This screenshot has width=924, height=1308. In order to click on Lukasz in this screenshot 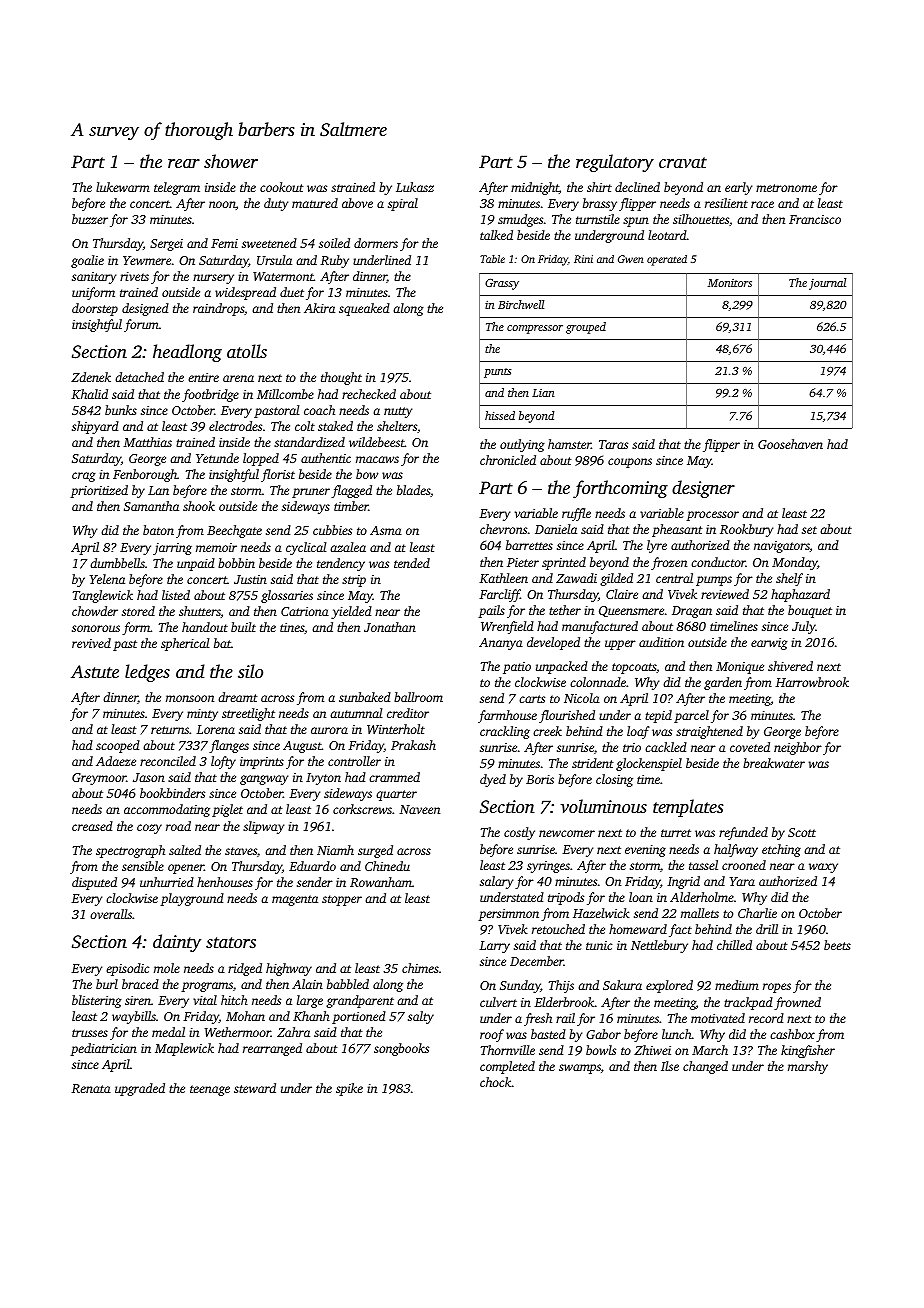, I will do `click(415, 187)`.
